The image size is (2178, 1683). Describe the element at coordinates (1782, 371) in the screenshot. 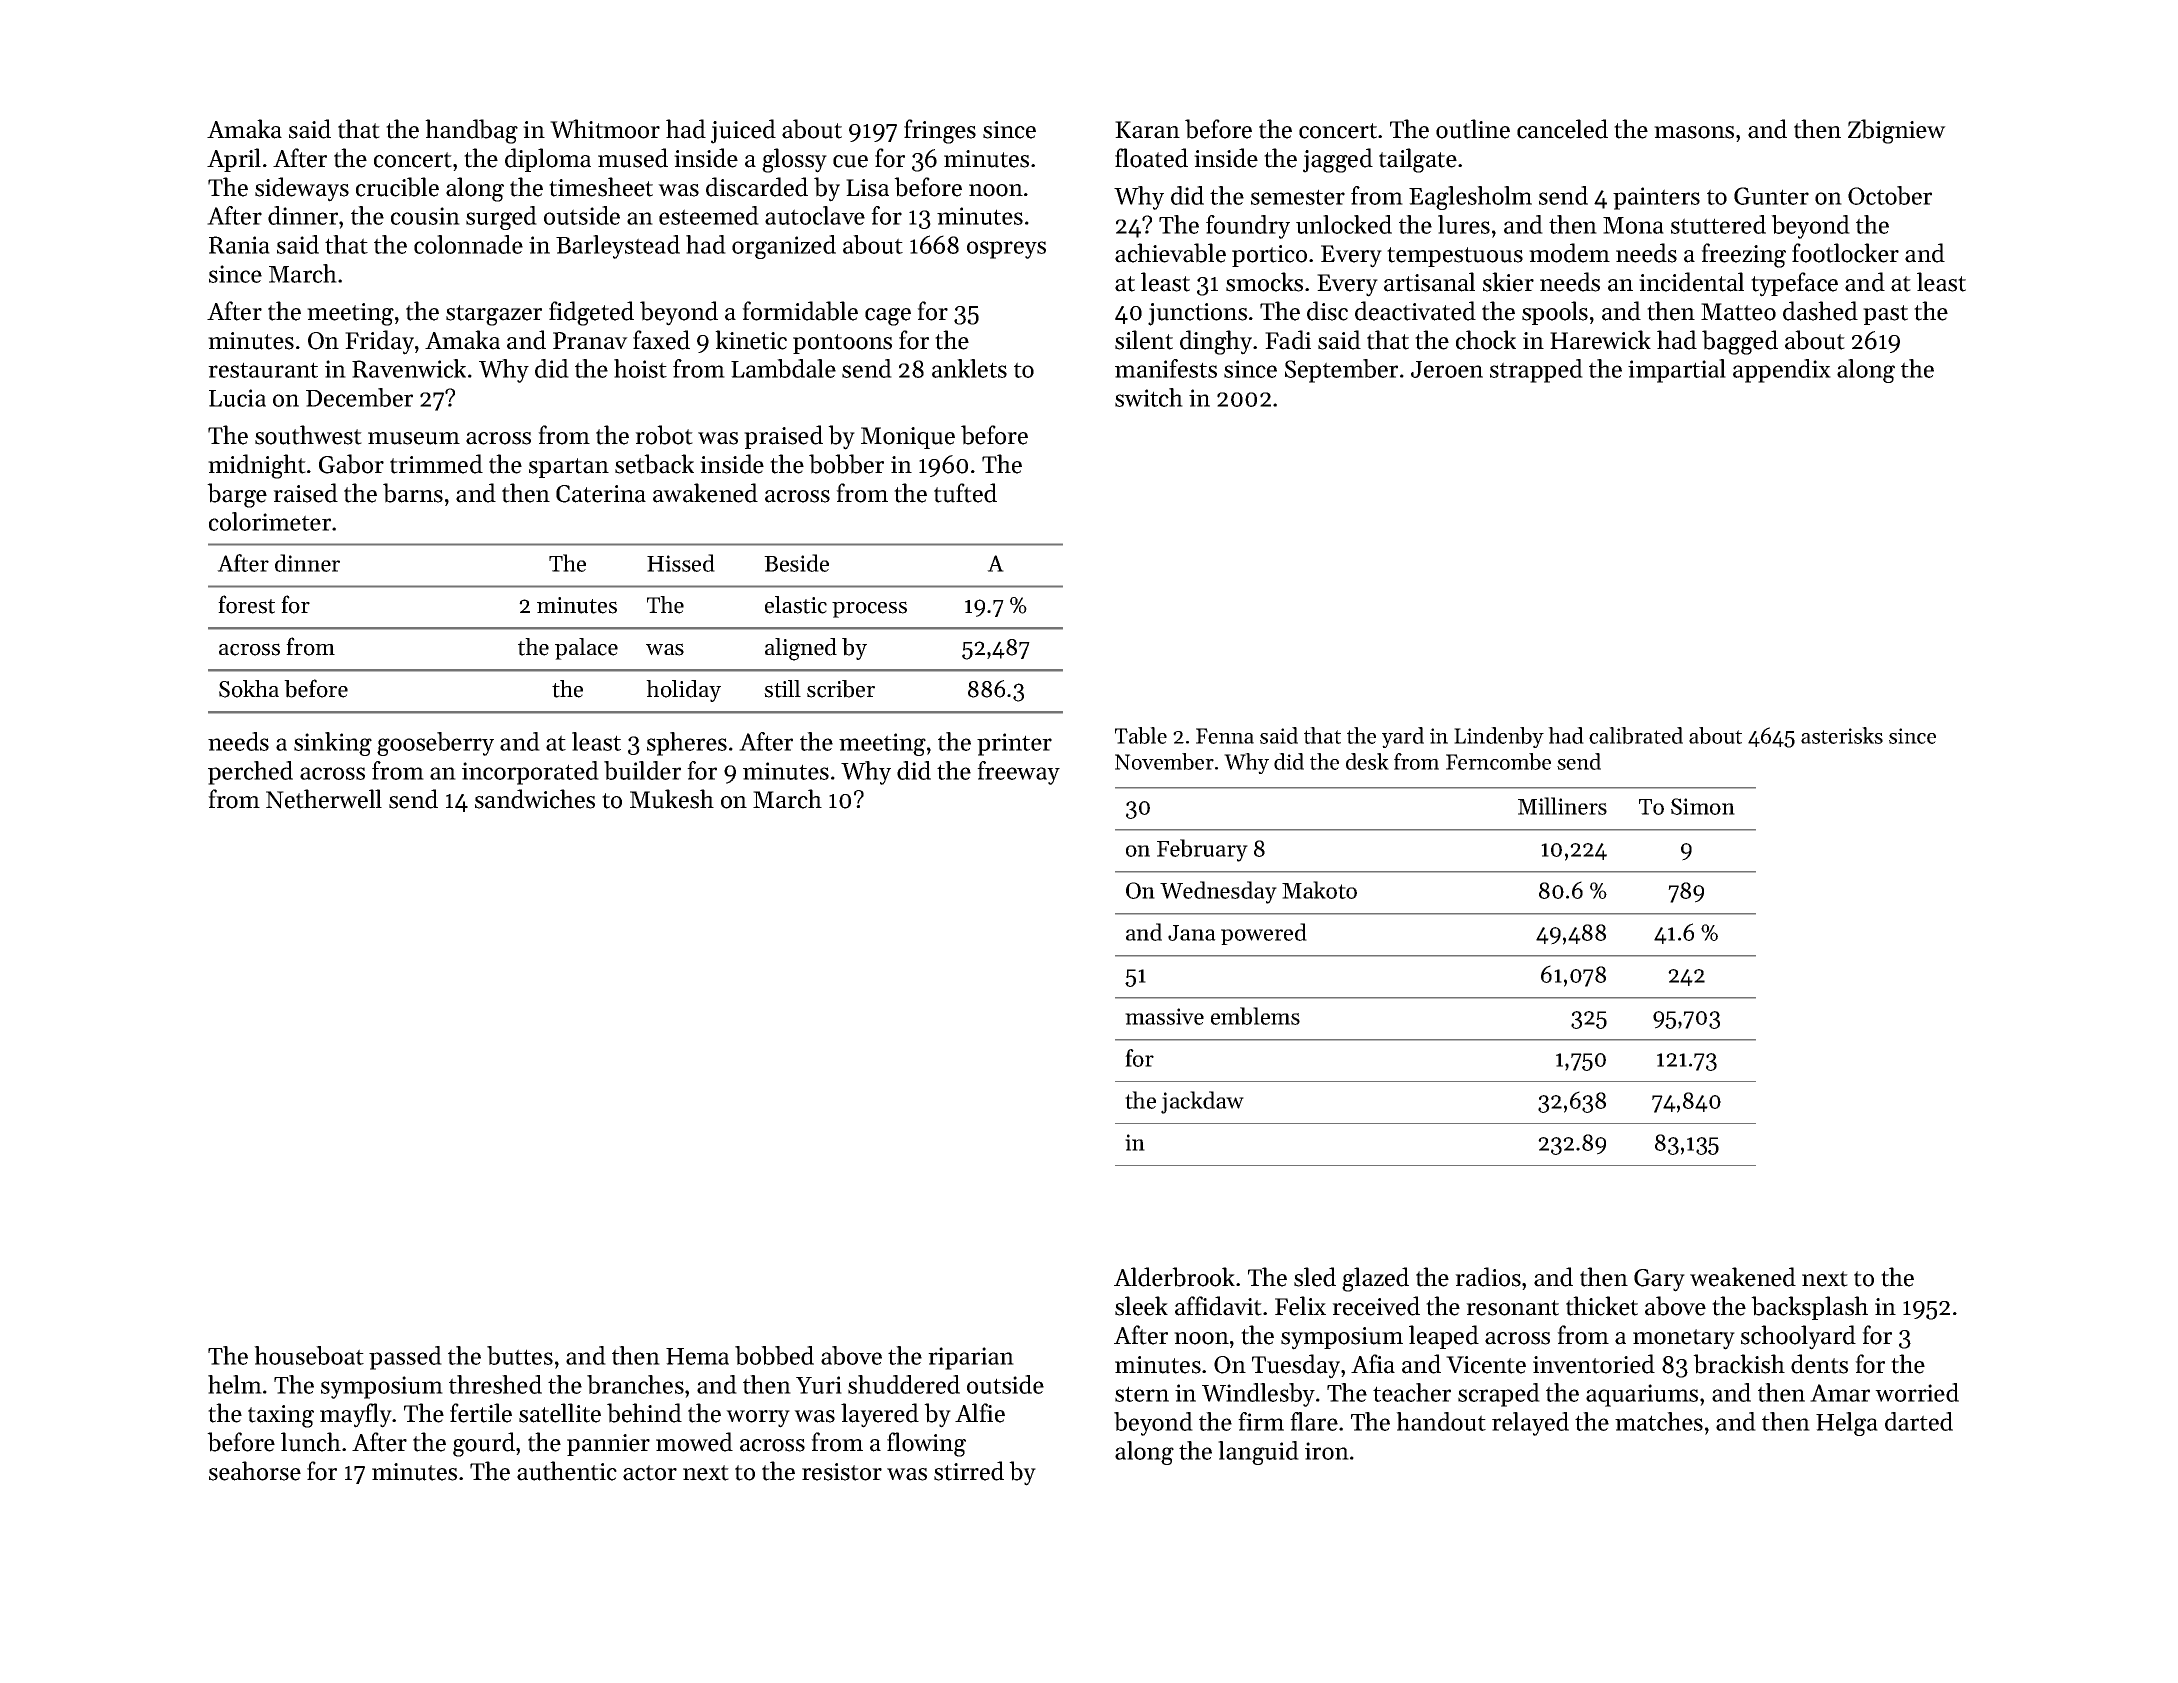

I see `appendix` at that location.
